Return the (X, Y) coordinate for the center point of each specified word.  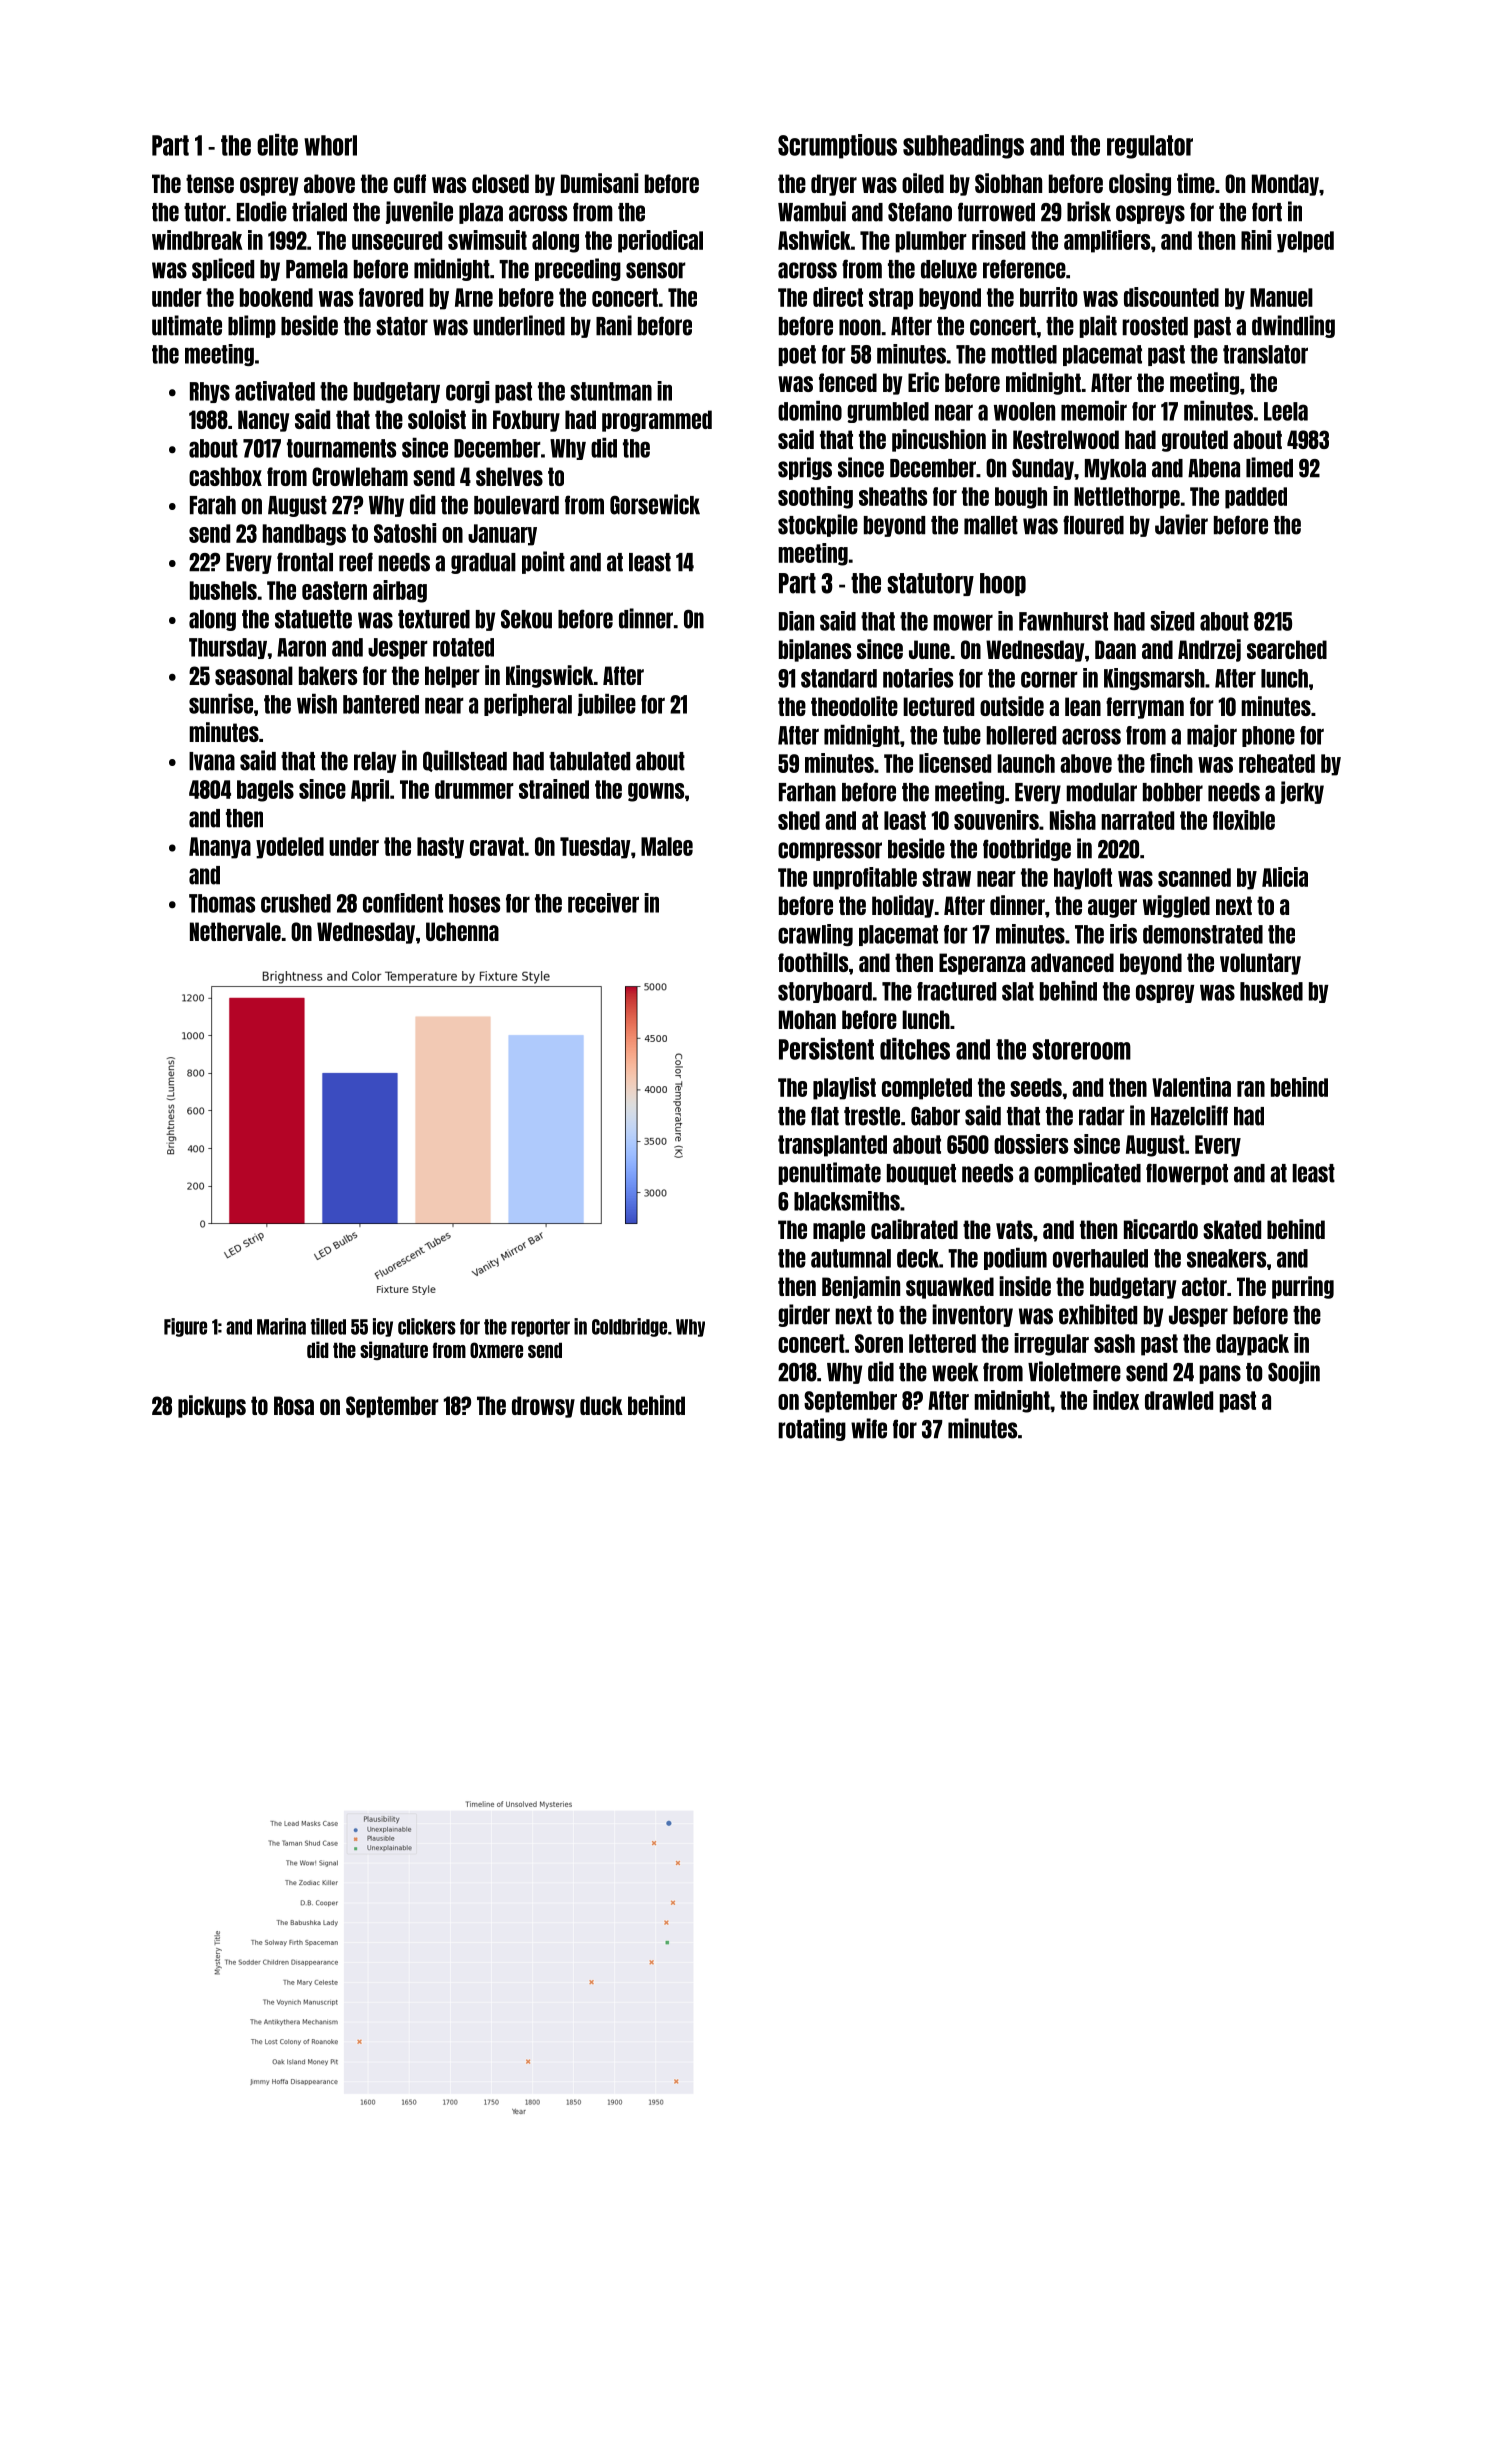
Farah (213, 505)
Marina (281, 1326)
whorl (330, 145)
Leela (1286, 411)
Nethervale (235, 931)
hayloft (1083, 879)
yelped (1305, 242)
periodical (660, 241)
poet (797, 355)
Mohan (807, 1019)
